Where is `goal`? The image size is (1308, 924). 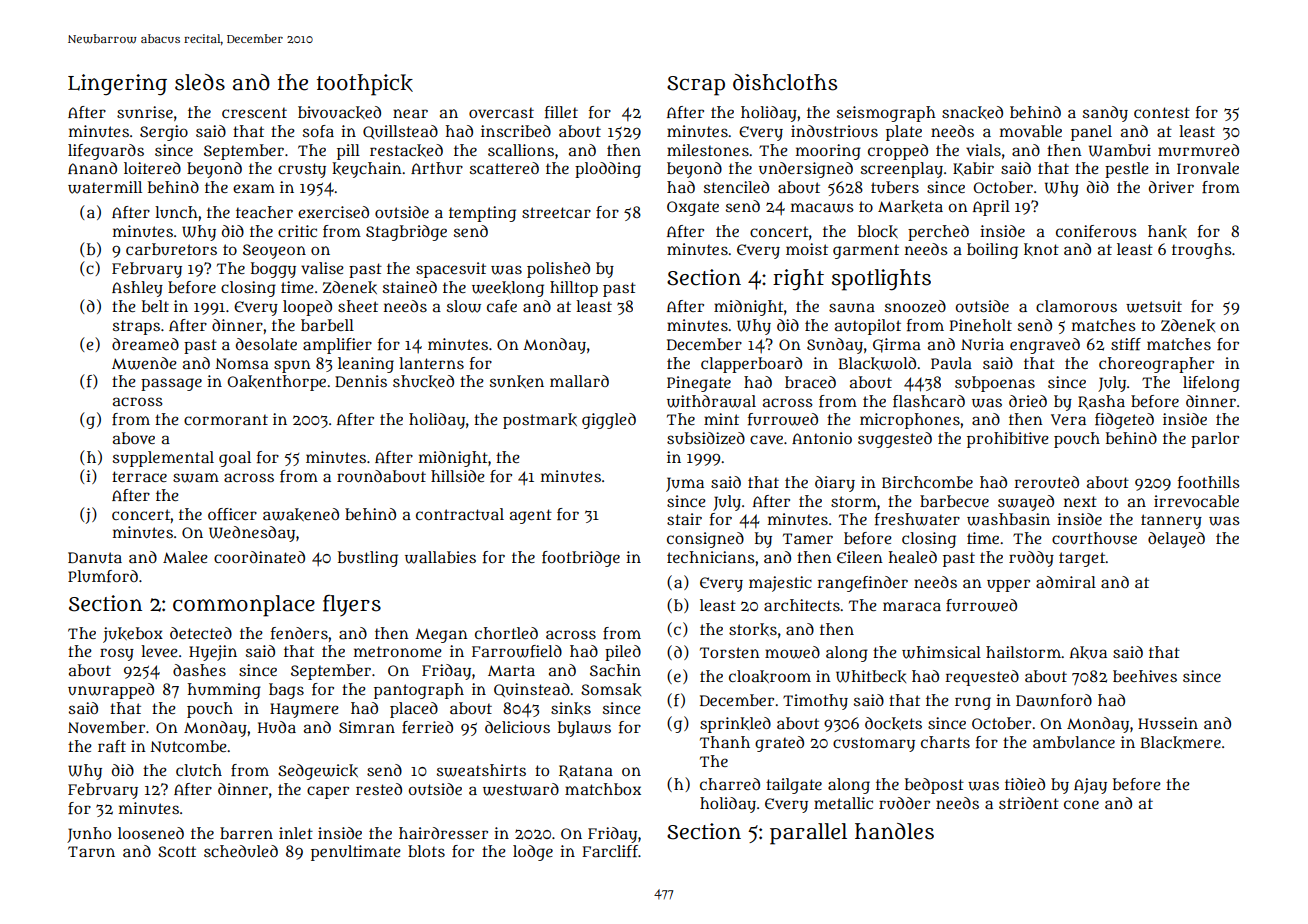
goal is located at coordinates (235, 459).
